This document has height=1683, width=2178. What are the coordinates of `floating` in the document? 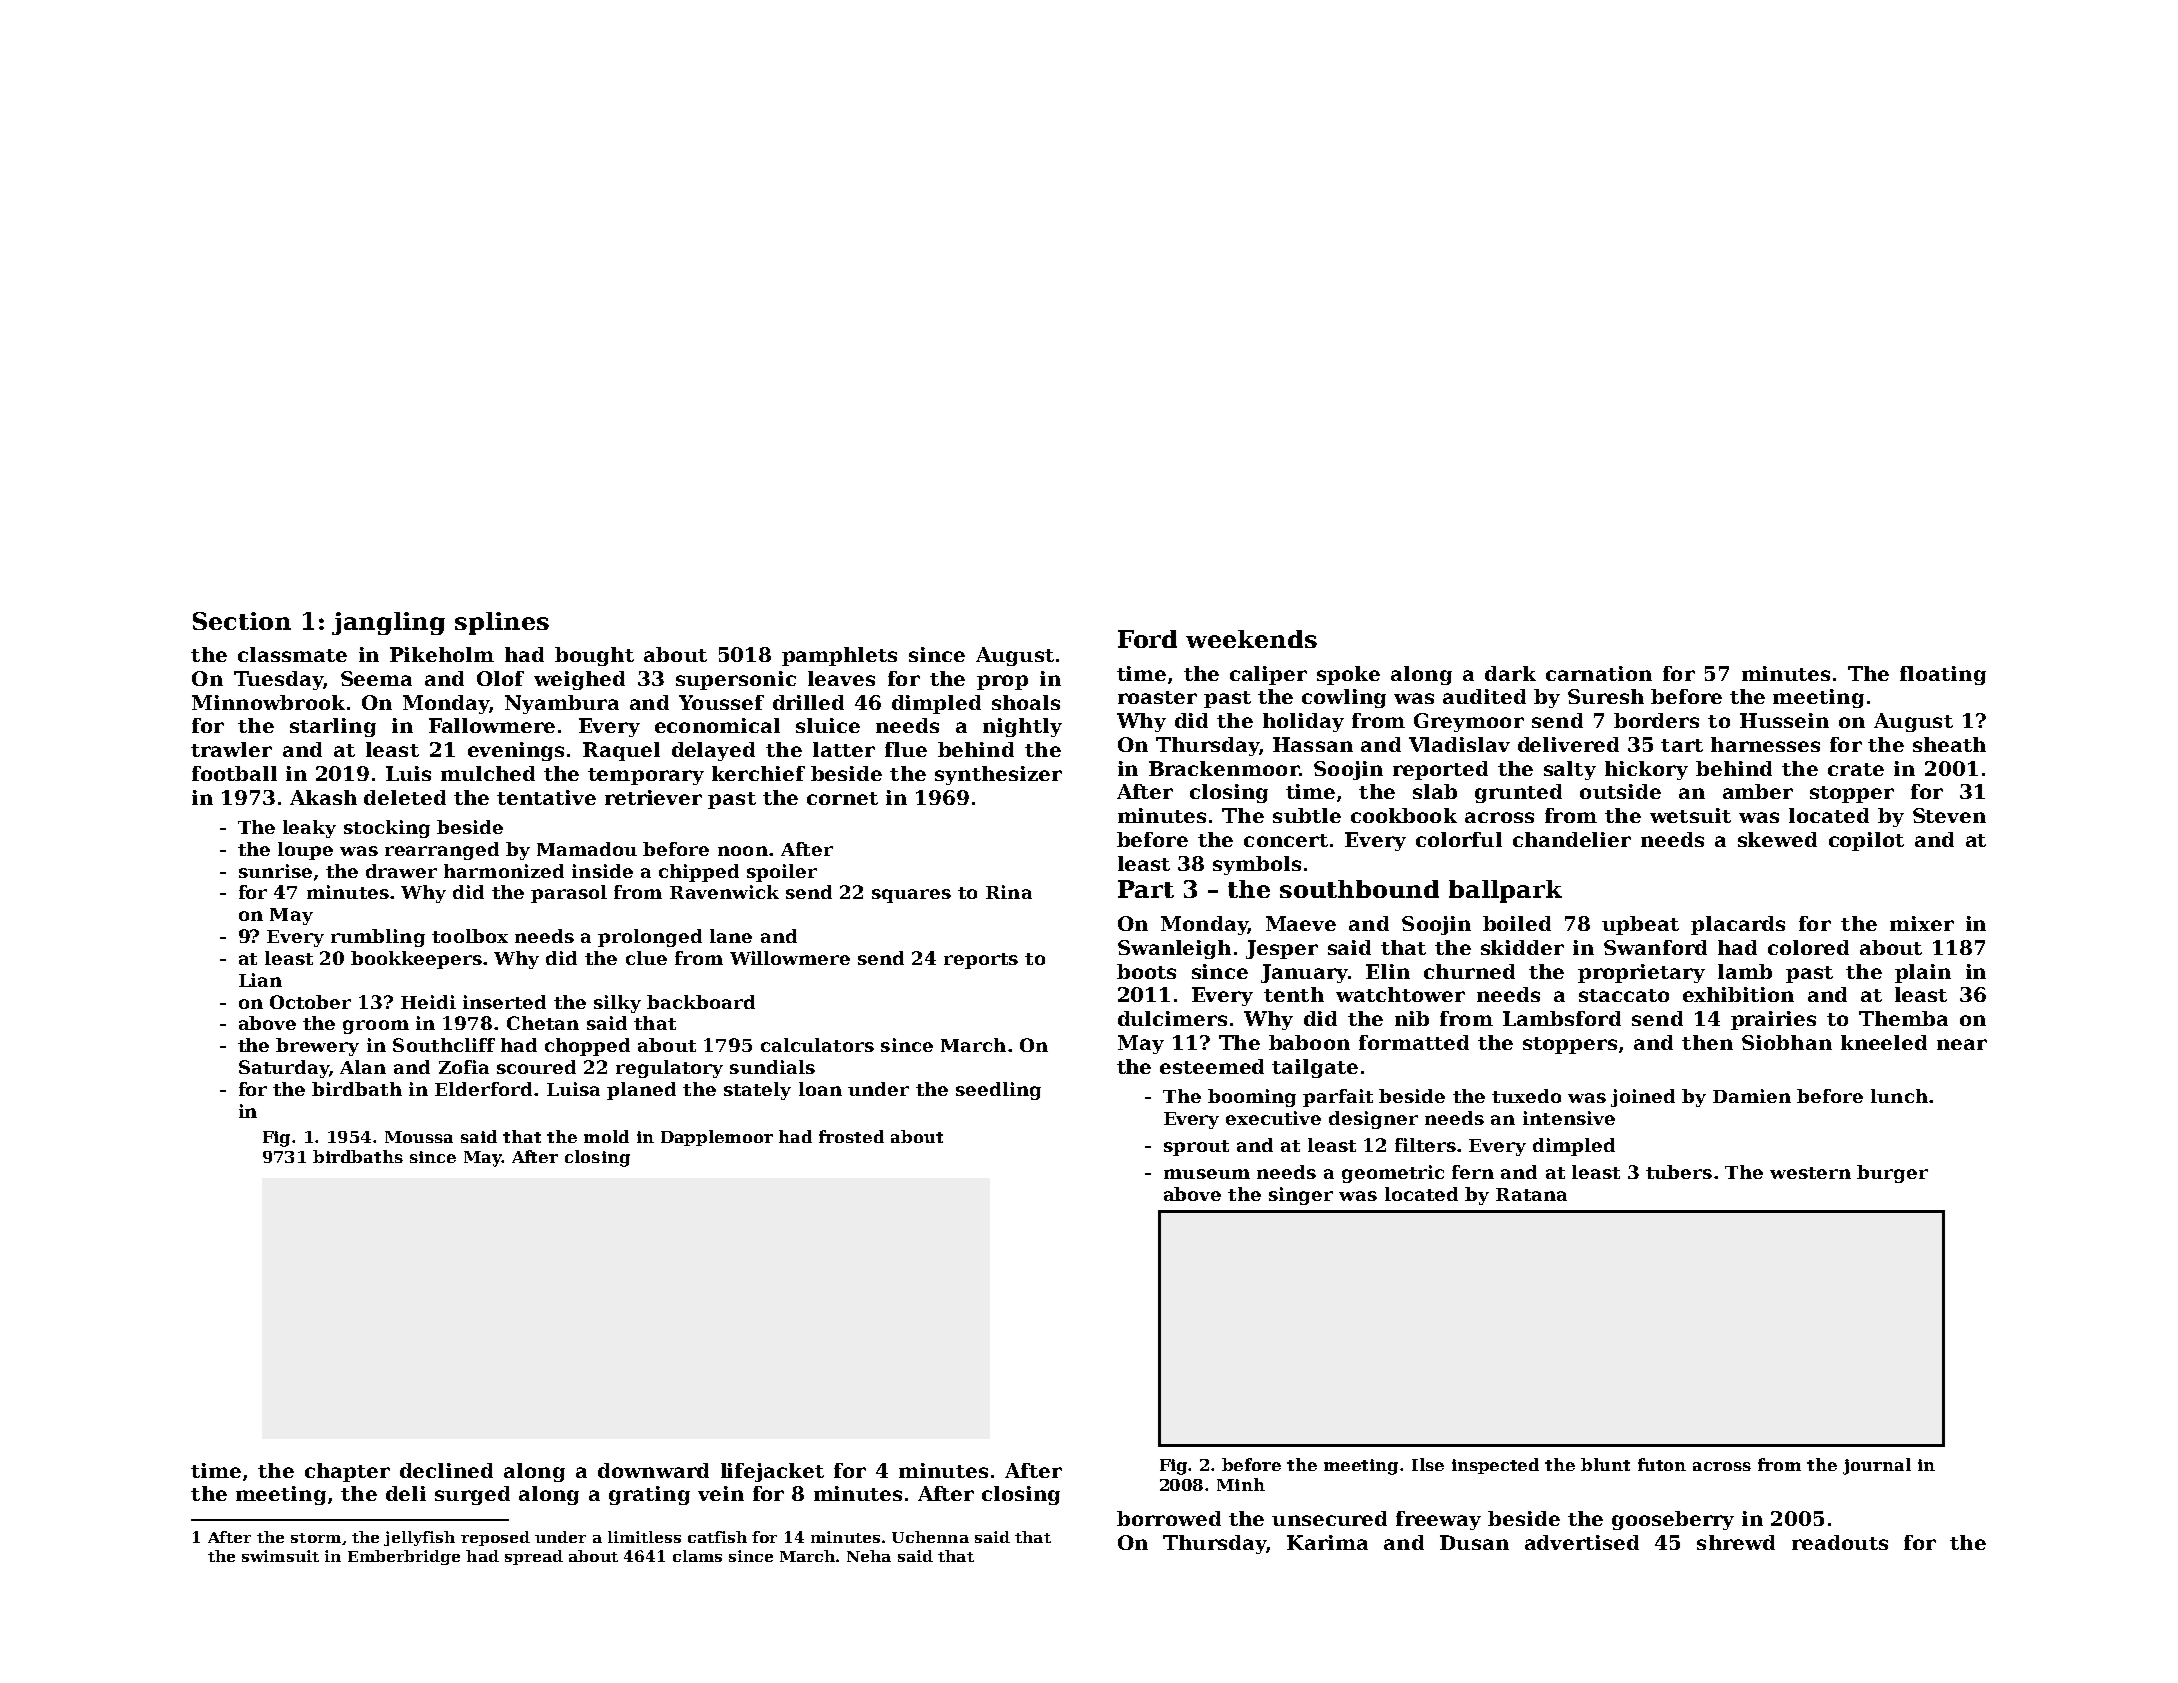 It's located at (1943, 675).
